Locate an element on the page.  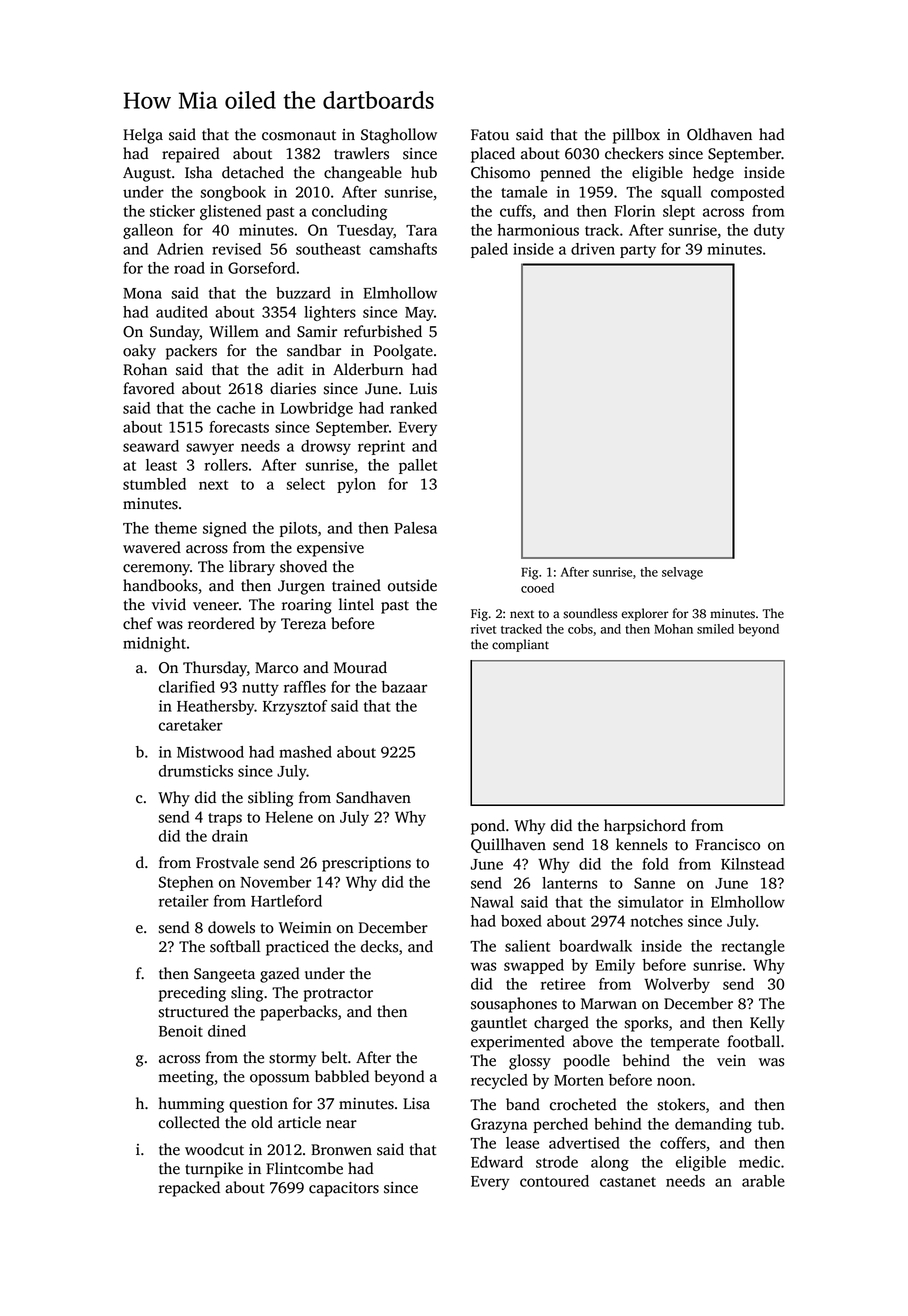
Tara is located at coordinates (421, 230).
